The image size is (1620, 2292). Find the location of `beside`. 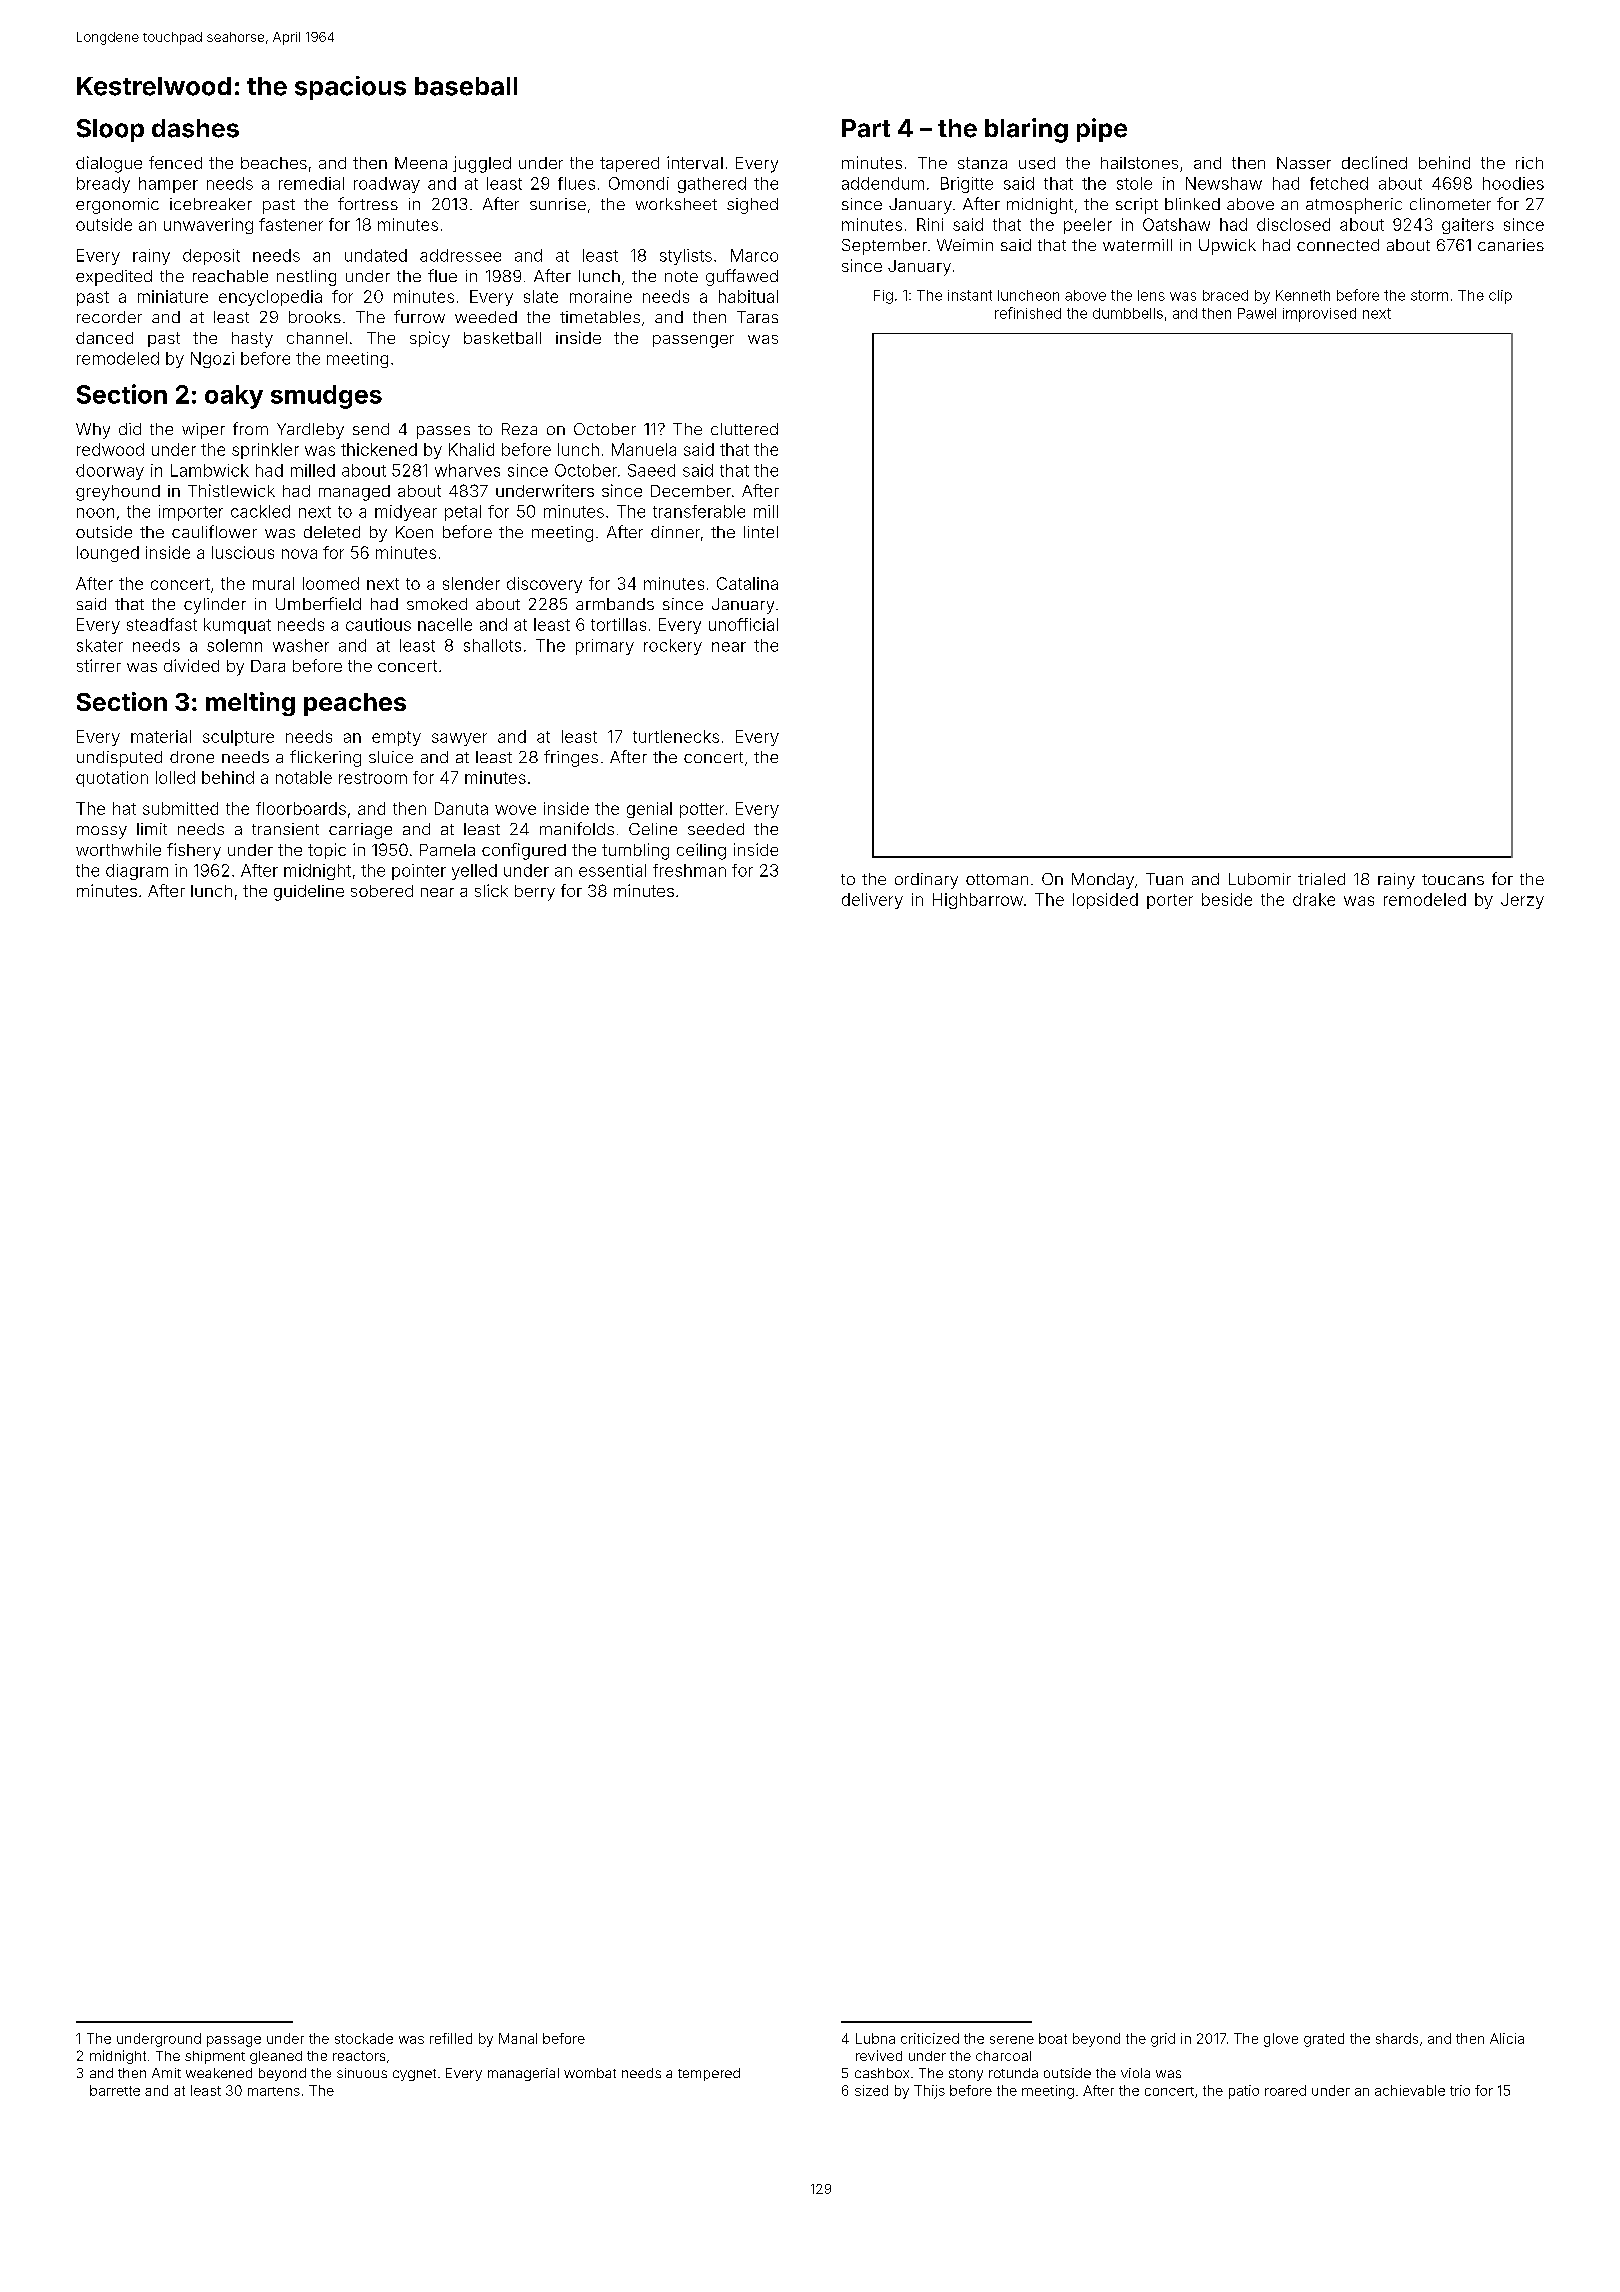

beside is located at coordinates (1227, 899).
